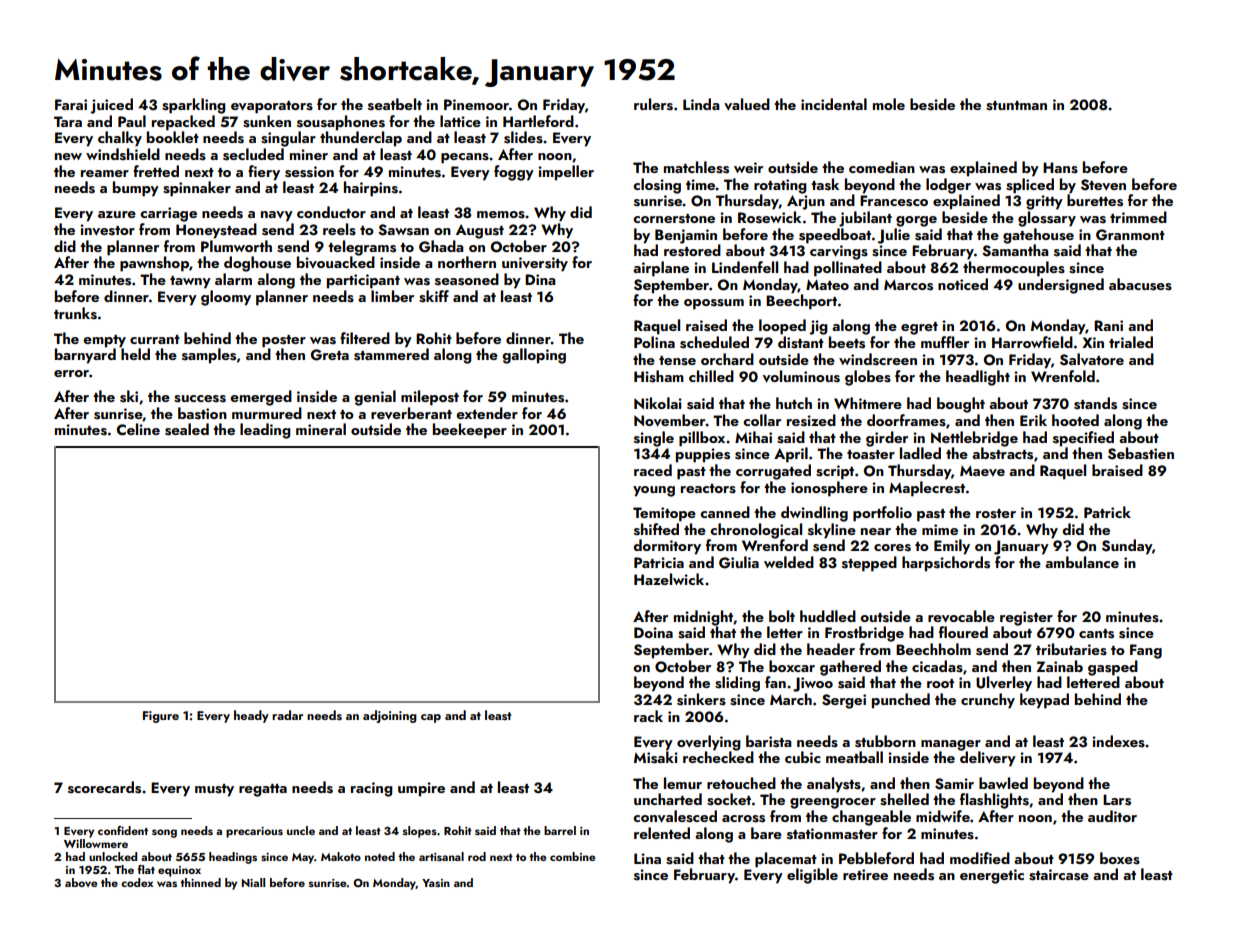  What do you see at coordinates (253, 882) in the screenshot?
I see `Niall` at bounding box center [253, 882].
